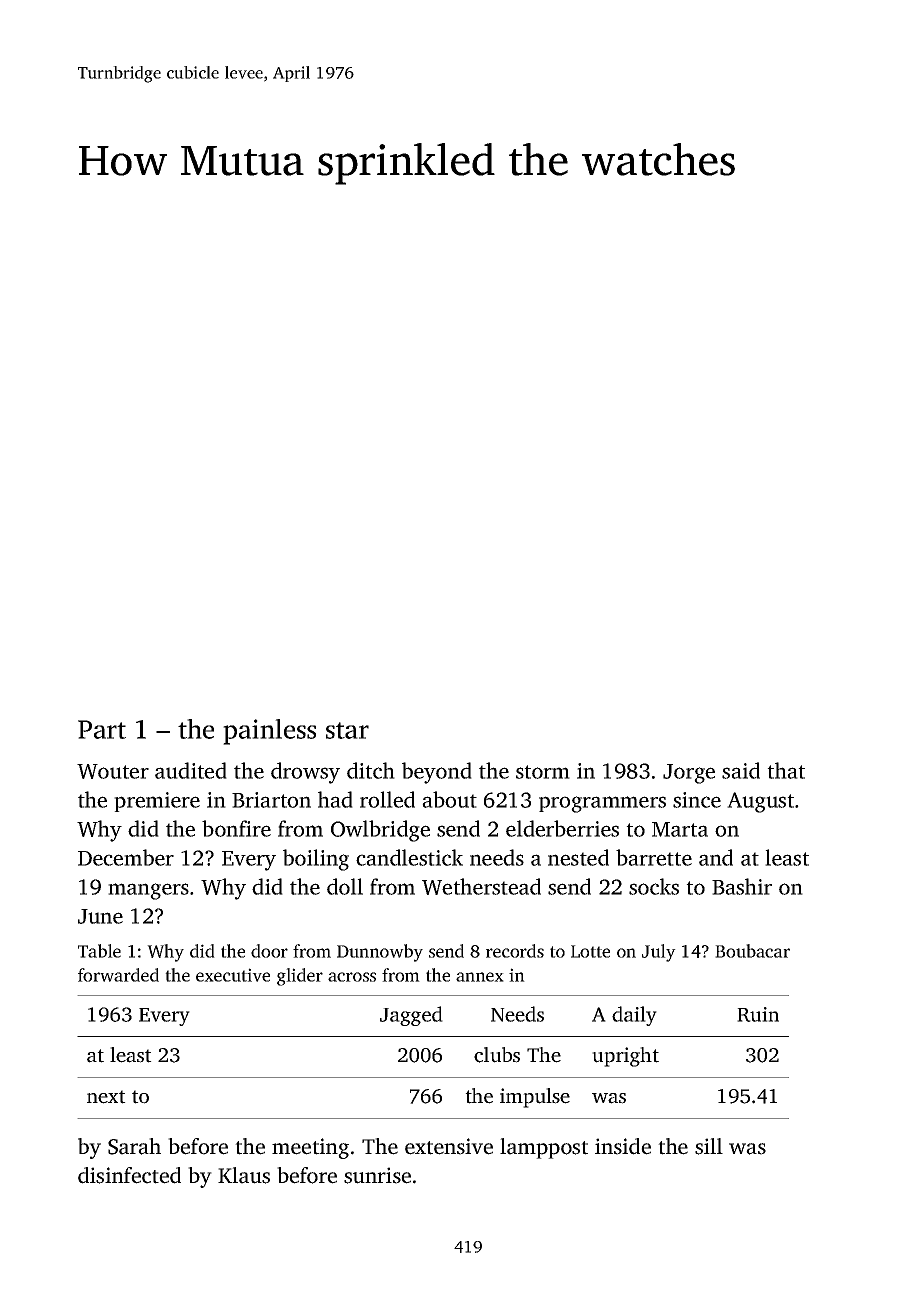 The image size is (908, 1316). Describe the element at coordinates (741, 770) in the document. I see `said` at that location.
